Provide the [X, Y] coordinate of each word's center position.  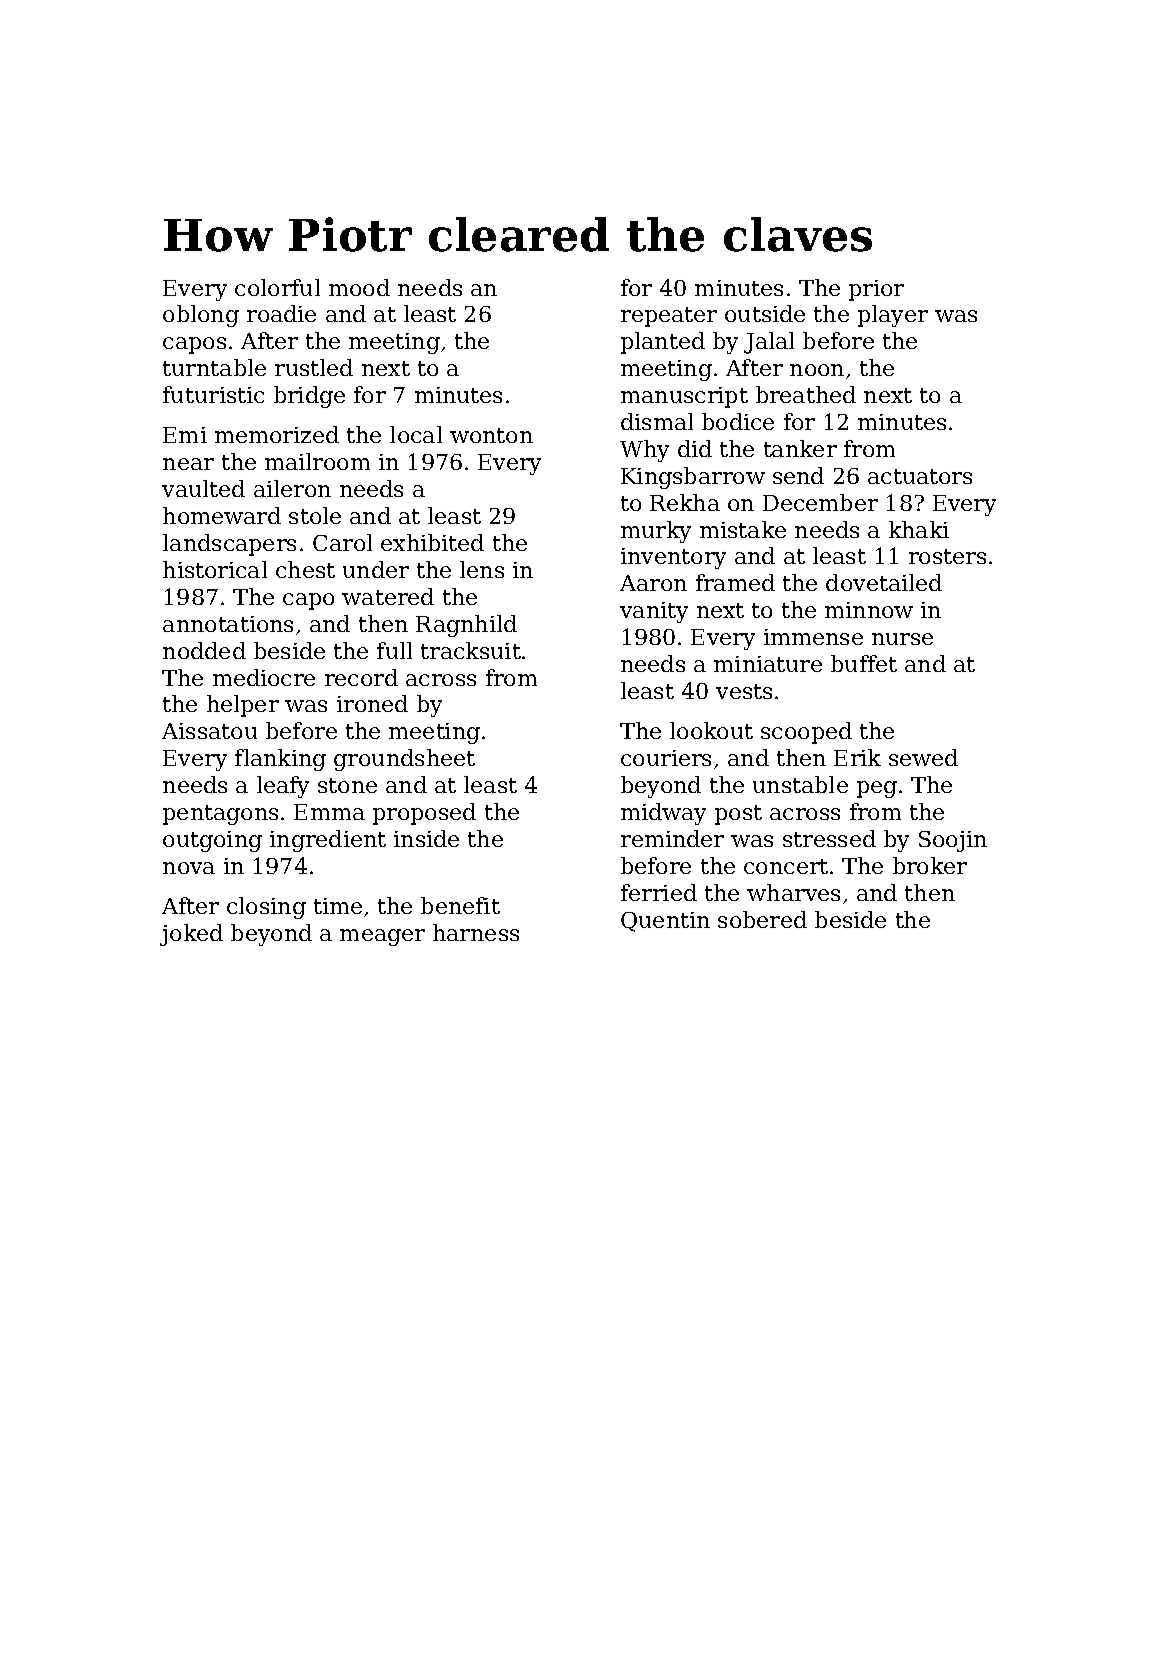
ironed [372, 703]
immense [813, 637]
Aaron [653, 583]
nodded [204, 650]
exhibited [432, 542]
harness [476, 932]
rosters [947, 556]
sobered [762, 919]
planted [663, 343]
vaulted [203, 488]
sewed [923, 757]
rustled [314, 367]
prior [876, 290]
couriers [666, 758]
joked [191, 935]
